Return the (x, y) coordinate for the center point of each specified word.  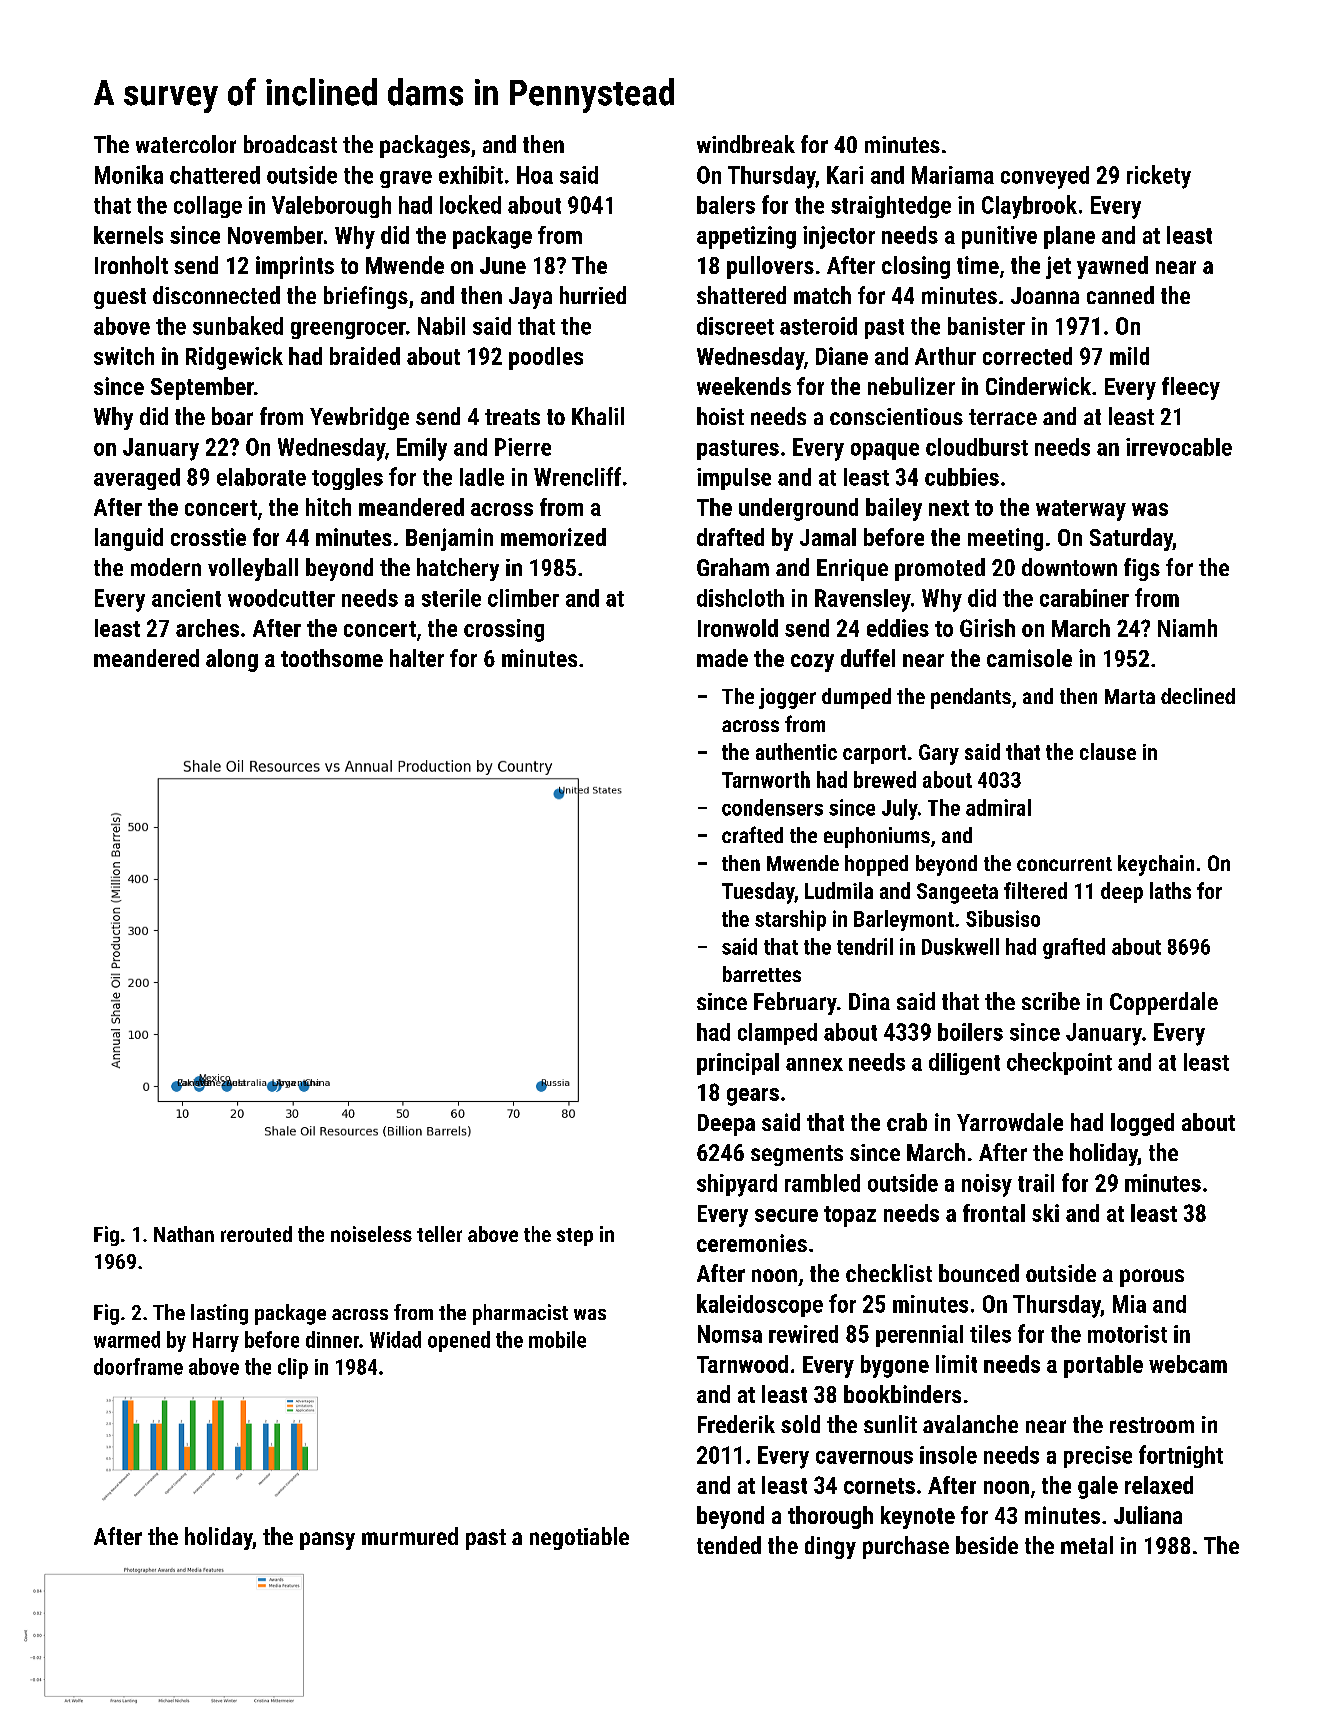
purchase (906, 1547)
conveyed (1045, 177)
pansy (327, 1541)
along (232, 660)
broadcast (290, 144)
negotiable (579, 1538)
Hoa (535, 175)
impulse (734, 479)
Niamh (1187, 628)
